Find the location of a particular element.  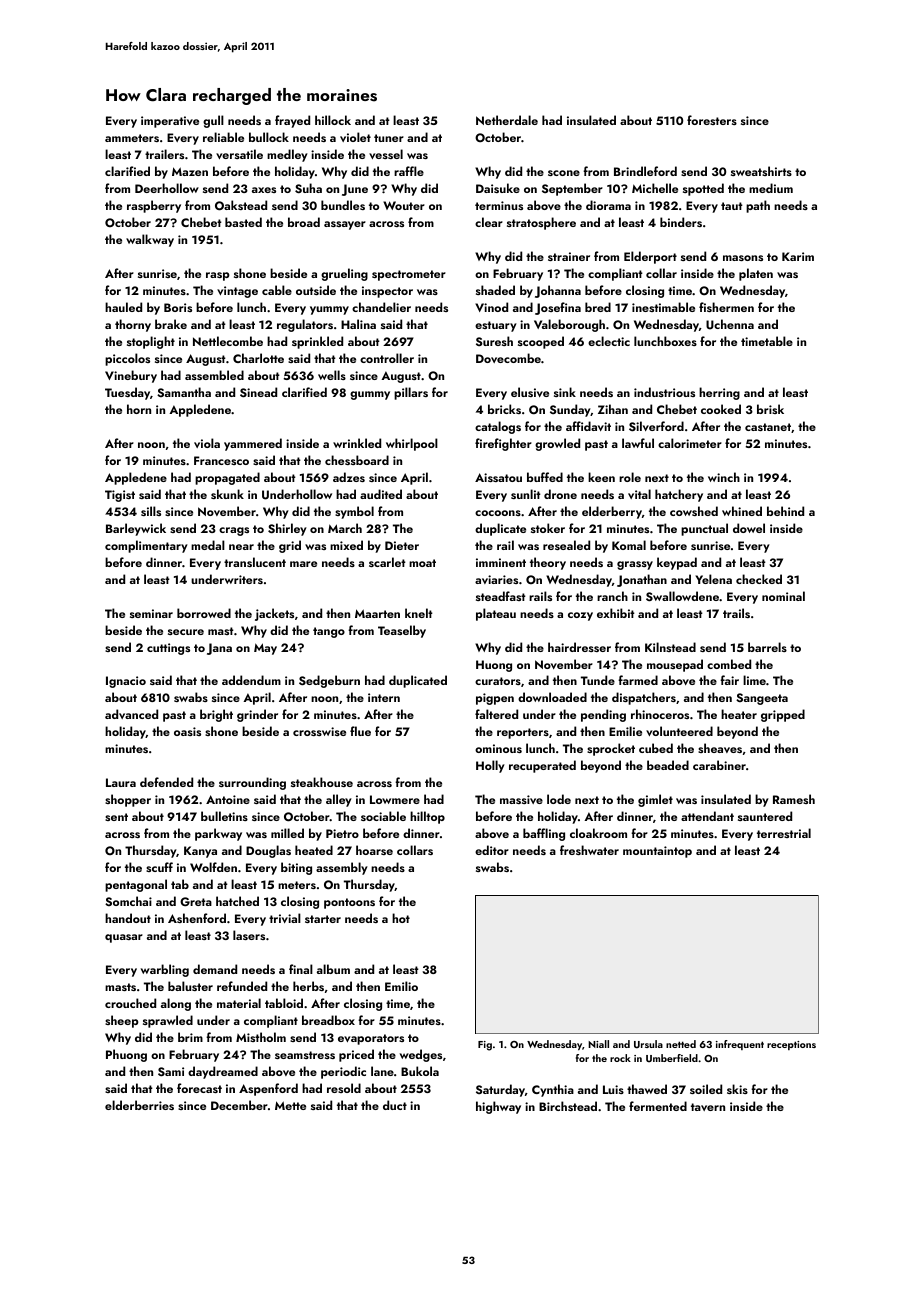

path is located at coordinates (758, 206).
